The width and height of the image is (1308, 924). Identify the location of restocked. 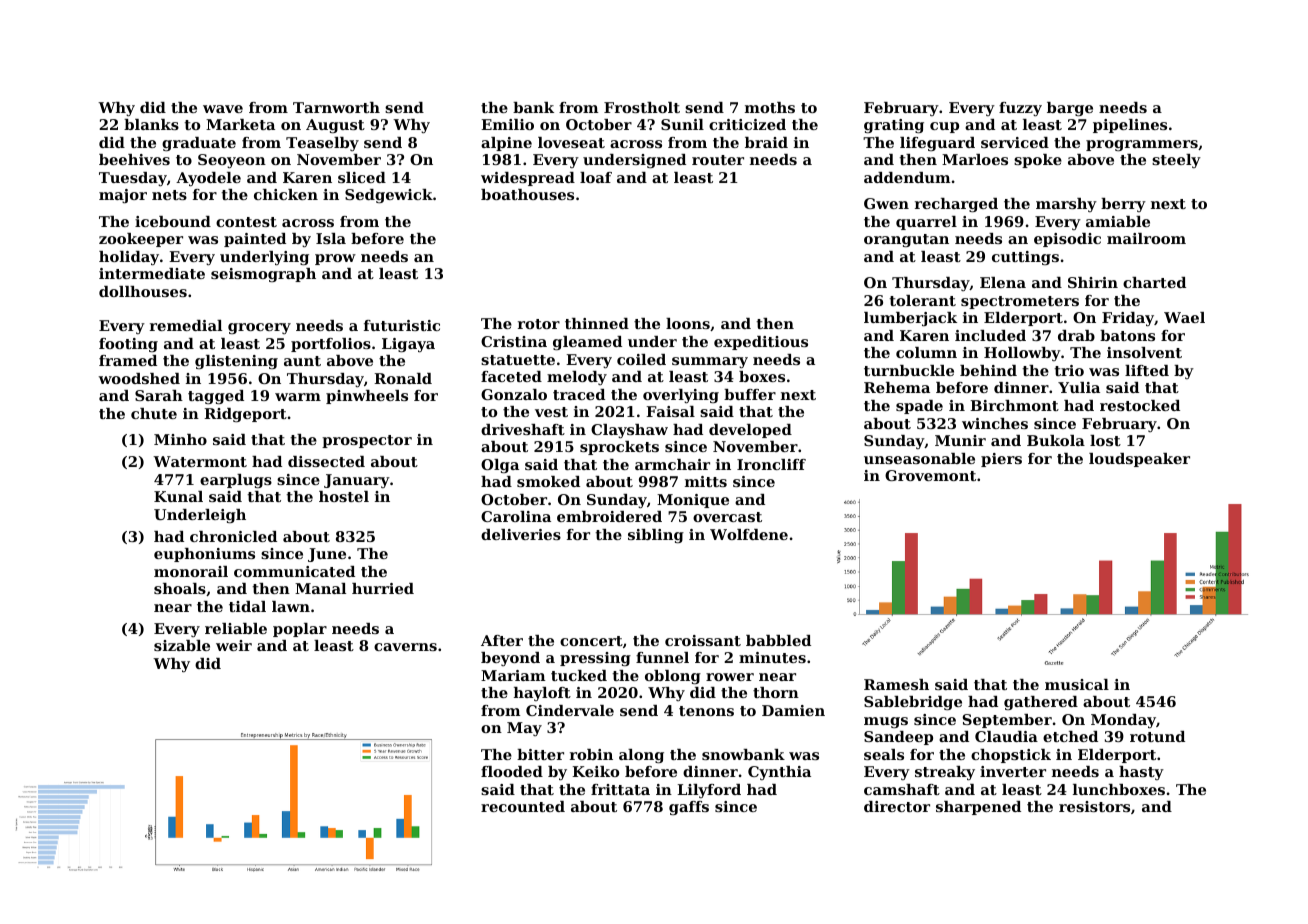
(1140, 405).
